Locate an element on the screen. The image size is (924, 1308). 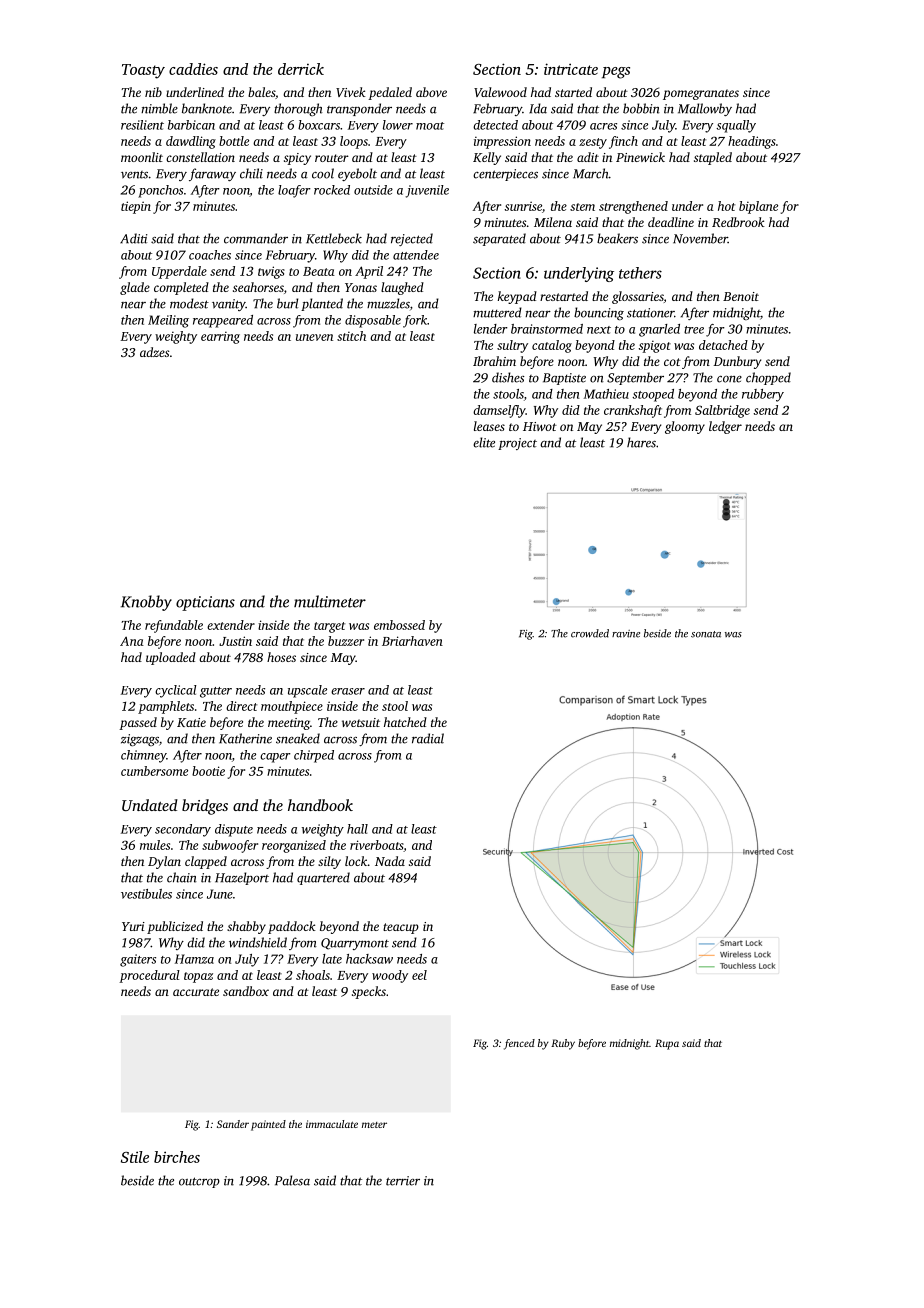
pegs is located at coordinates (616, 73).
